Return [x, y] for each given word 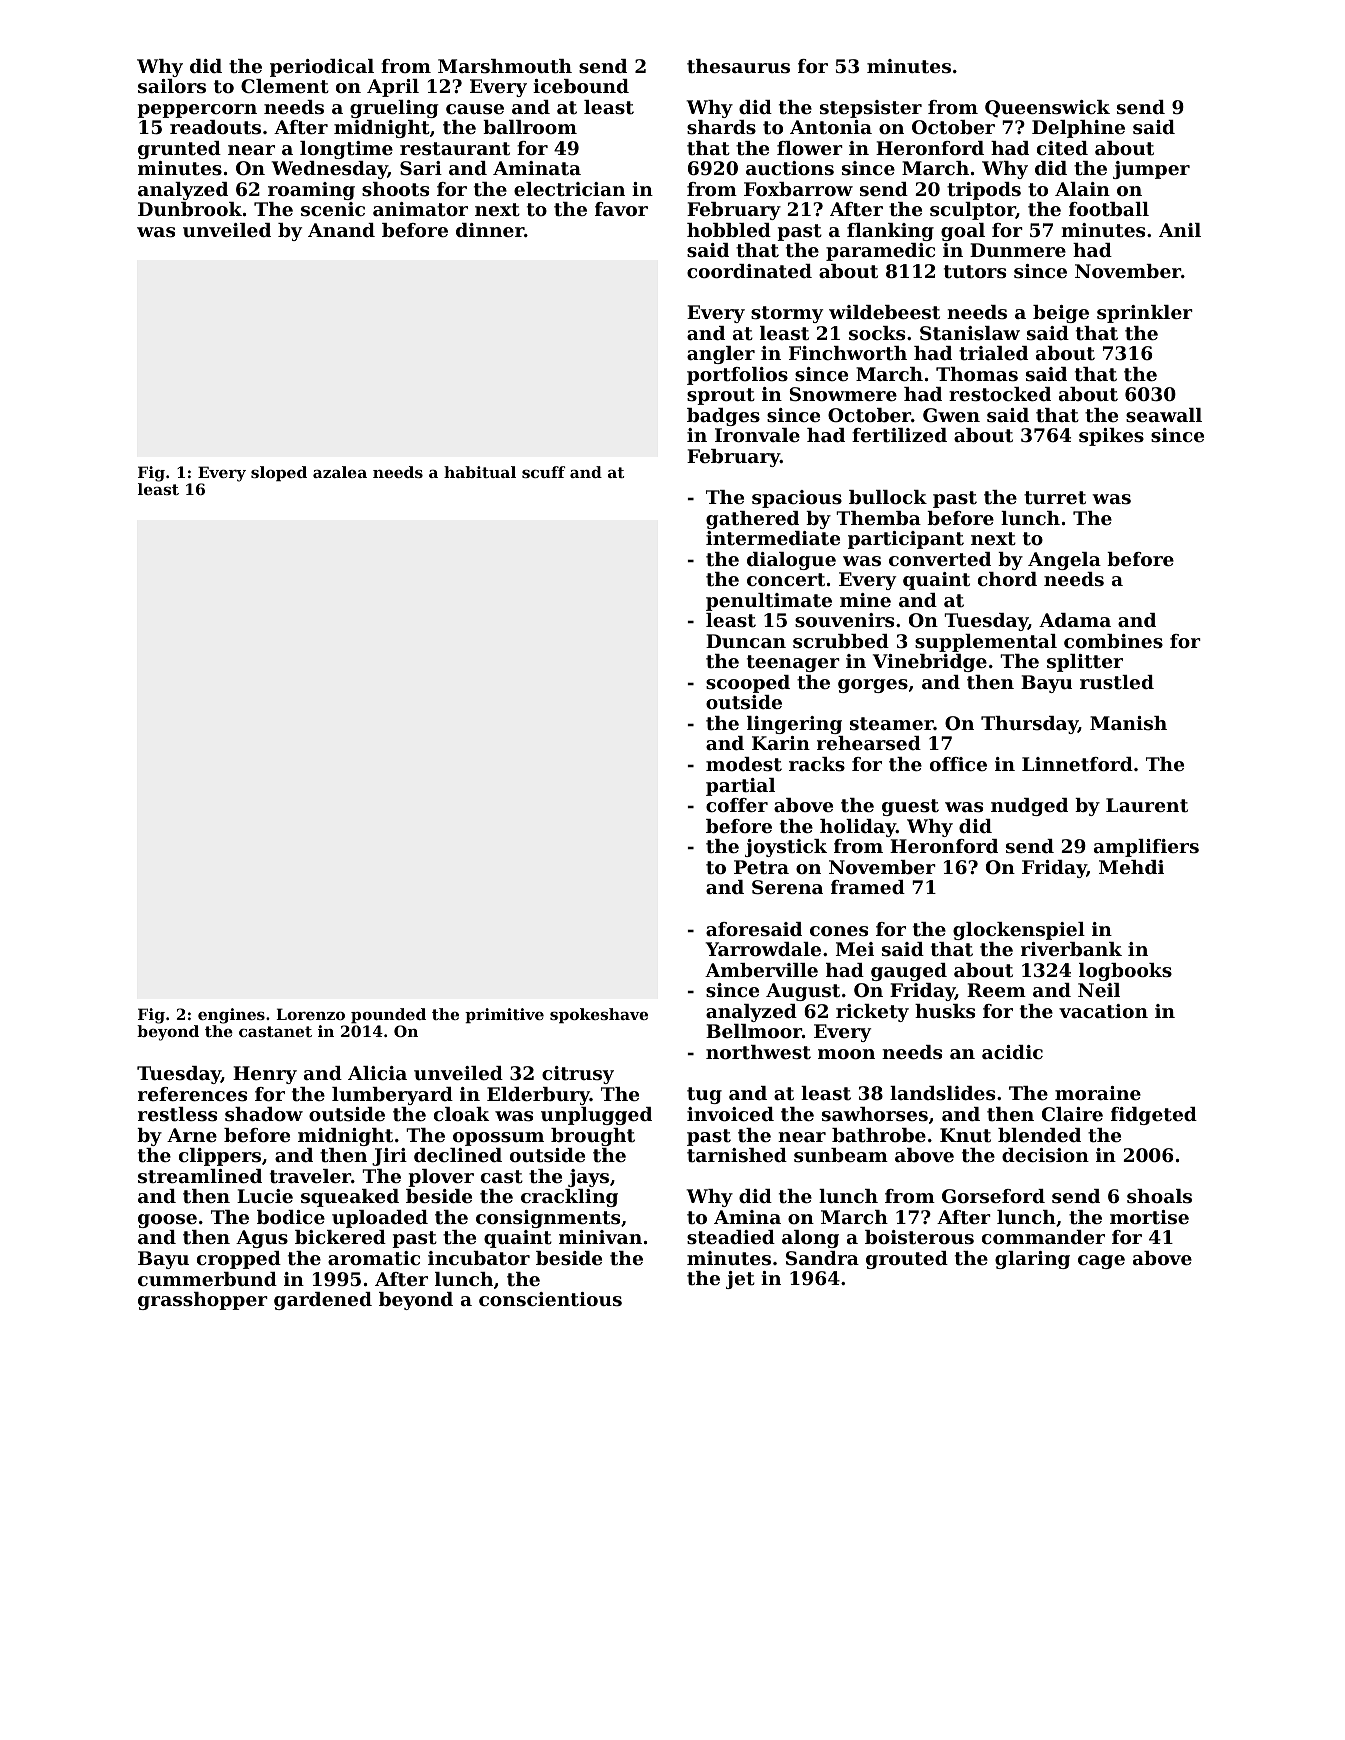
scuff [544, 472]
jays [588, 1178]
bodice [291, 1217]
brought [593, 1137]
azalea [340, 472]
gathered [752, 520]
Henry [265, 1075]
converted [940, 559]
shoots [395, 189]
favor [621, 209]
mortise [1149, 1217]
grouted [907, 1260]
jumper [1151, 170]
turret [1055, 498]
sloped [279, 473]
